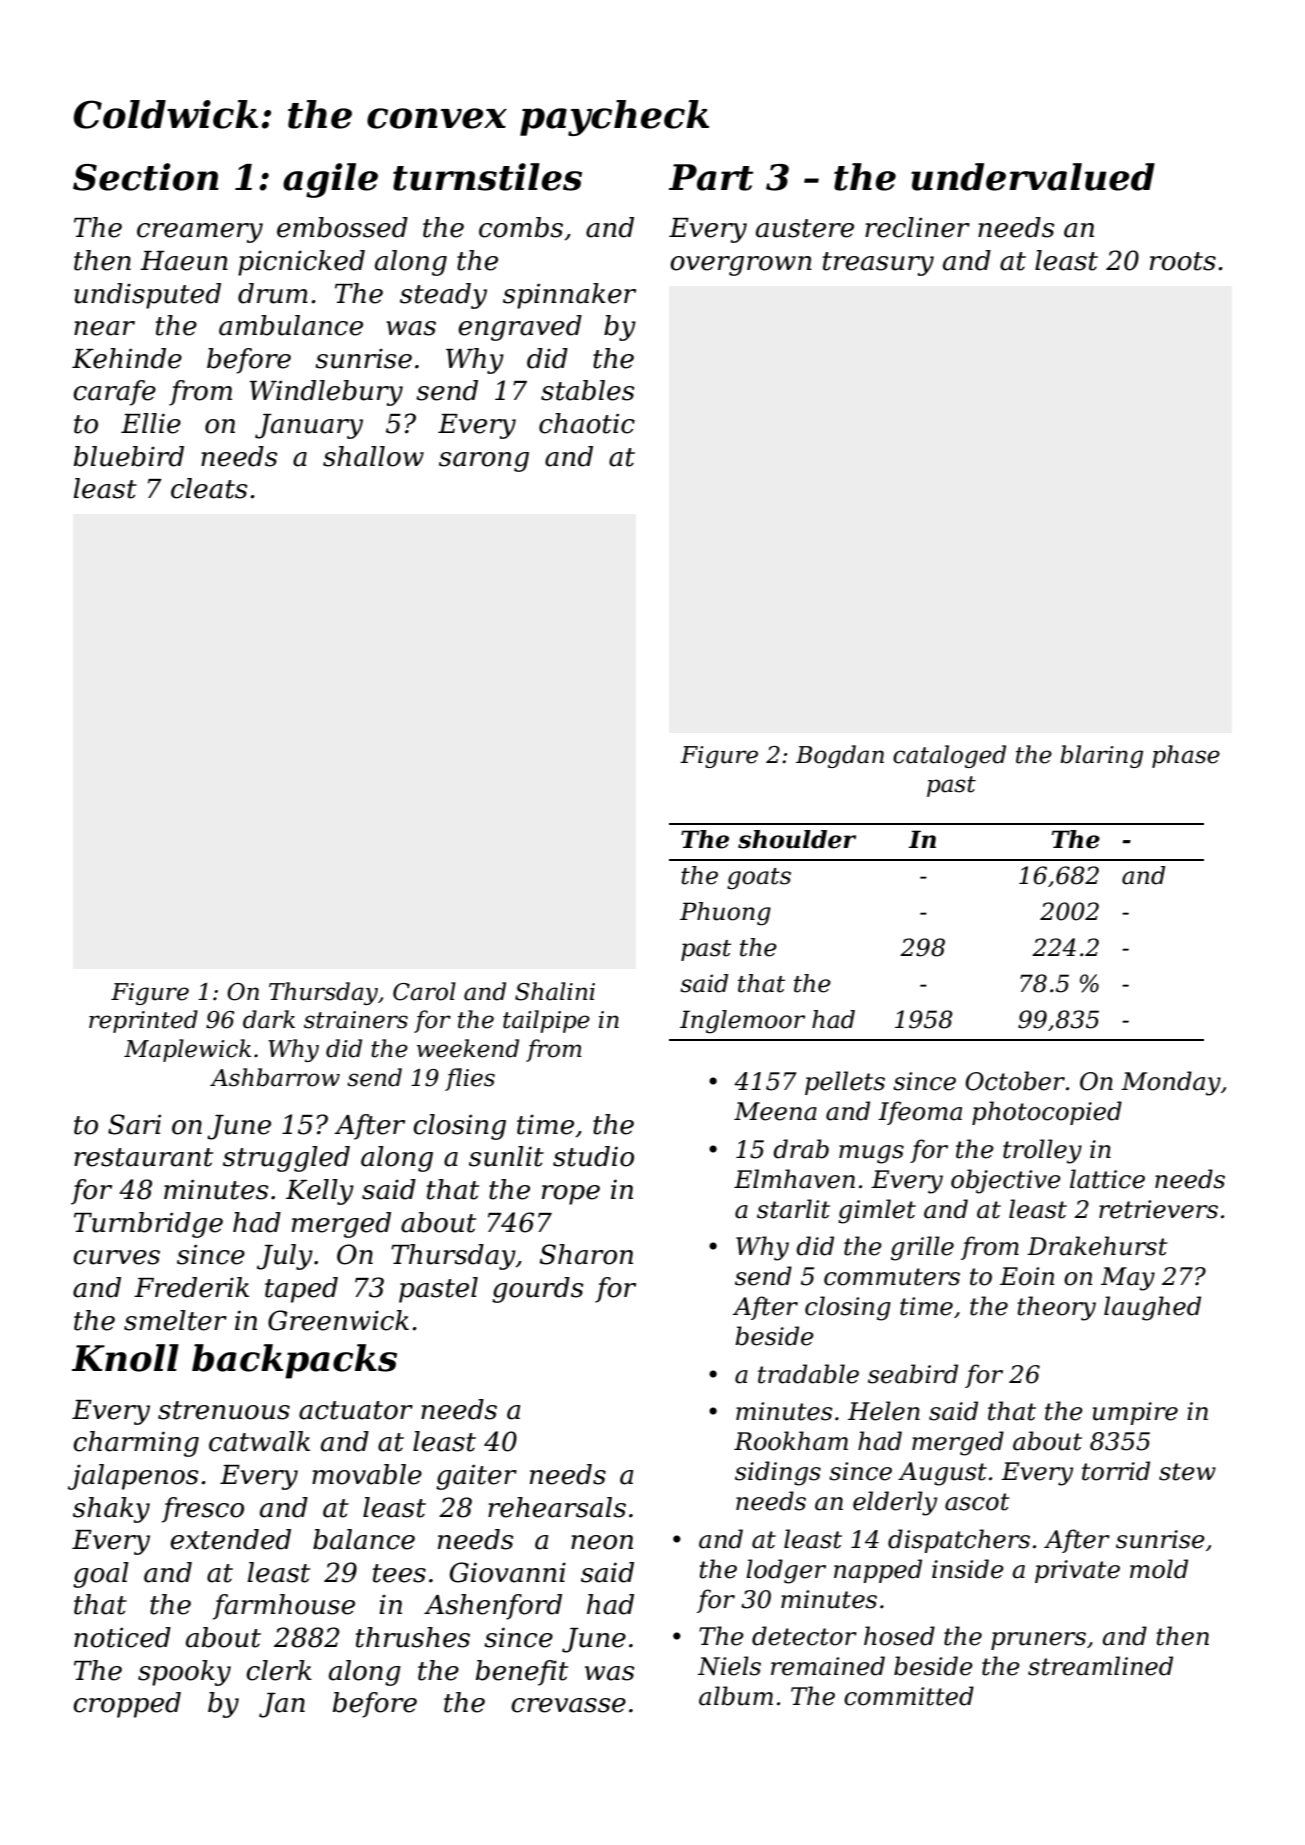  Describe the element at coordinates (143, 1021) in the document. I see `reprinted` at that location.
